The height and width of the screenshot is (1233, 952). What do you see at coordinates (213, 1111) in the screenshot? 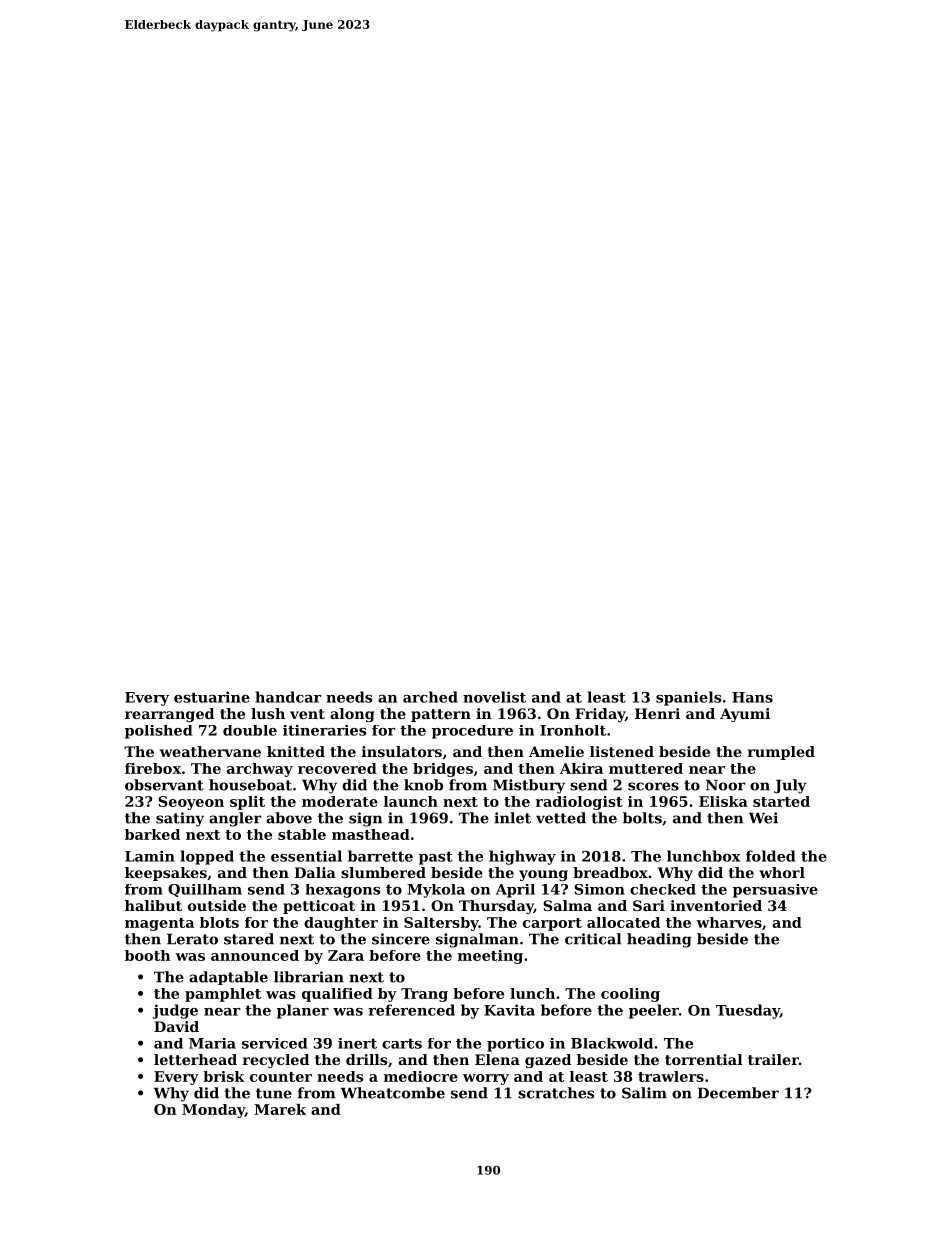
I see `Monday` at bounding box center [213, 1111].
